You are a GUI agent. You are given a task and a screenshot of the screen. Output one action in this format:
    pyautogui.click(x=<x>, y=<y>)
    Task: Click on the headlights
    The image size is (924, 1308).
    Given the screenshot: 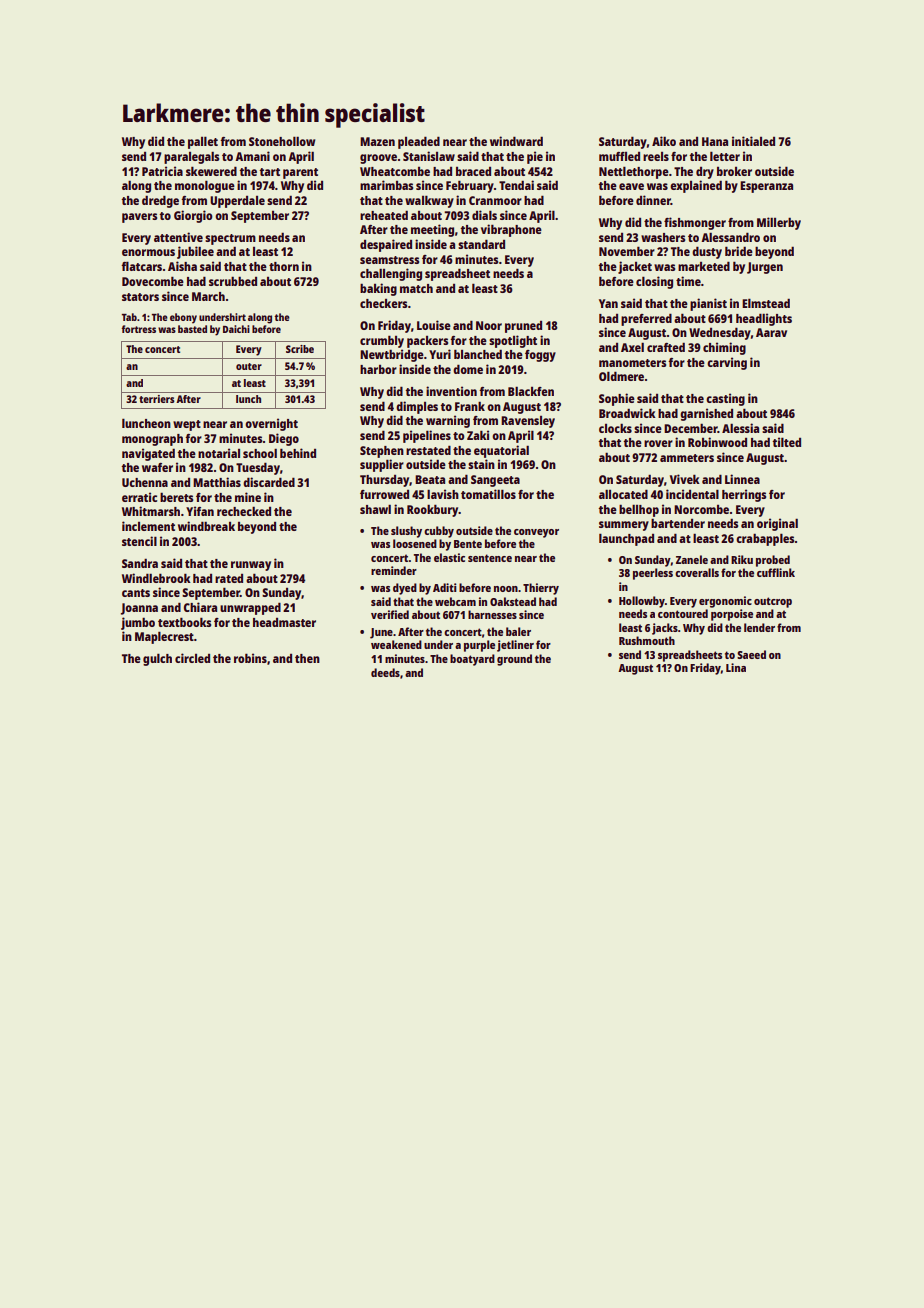 What is the action you would take?
    pyautogui.click(x=764, y=319)
